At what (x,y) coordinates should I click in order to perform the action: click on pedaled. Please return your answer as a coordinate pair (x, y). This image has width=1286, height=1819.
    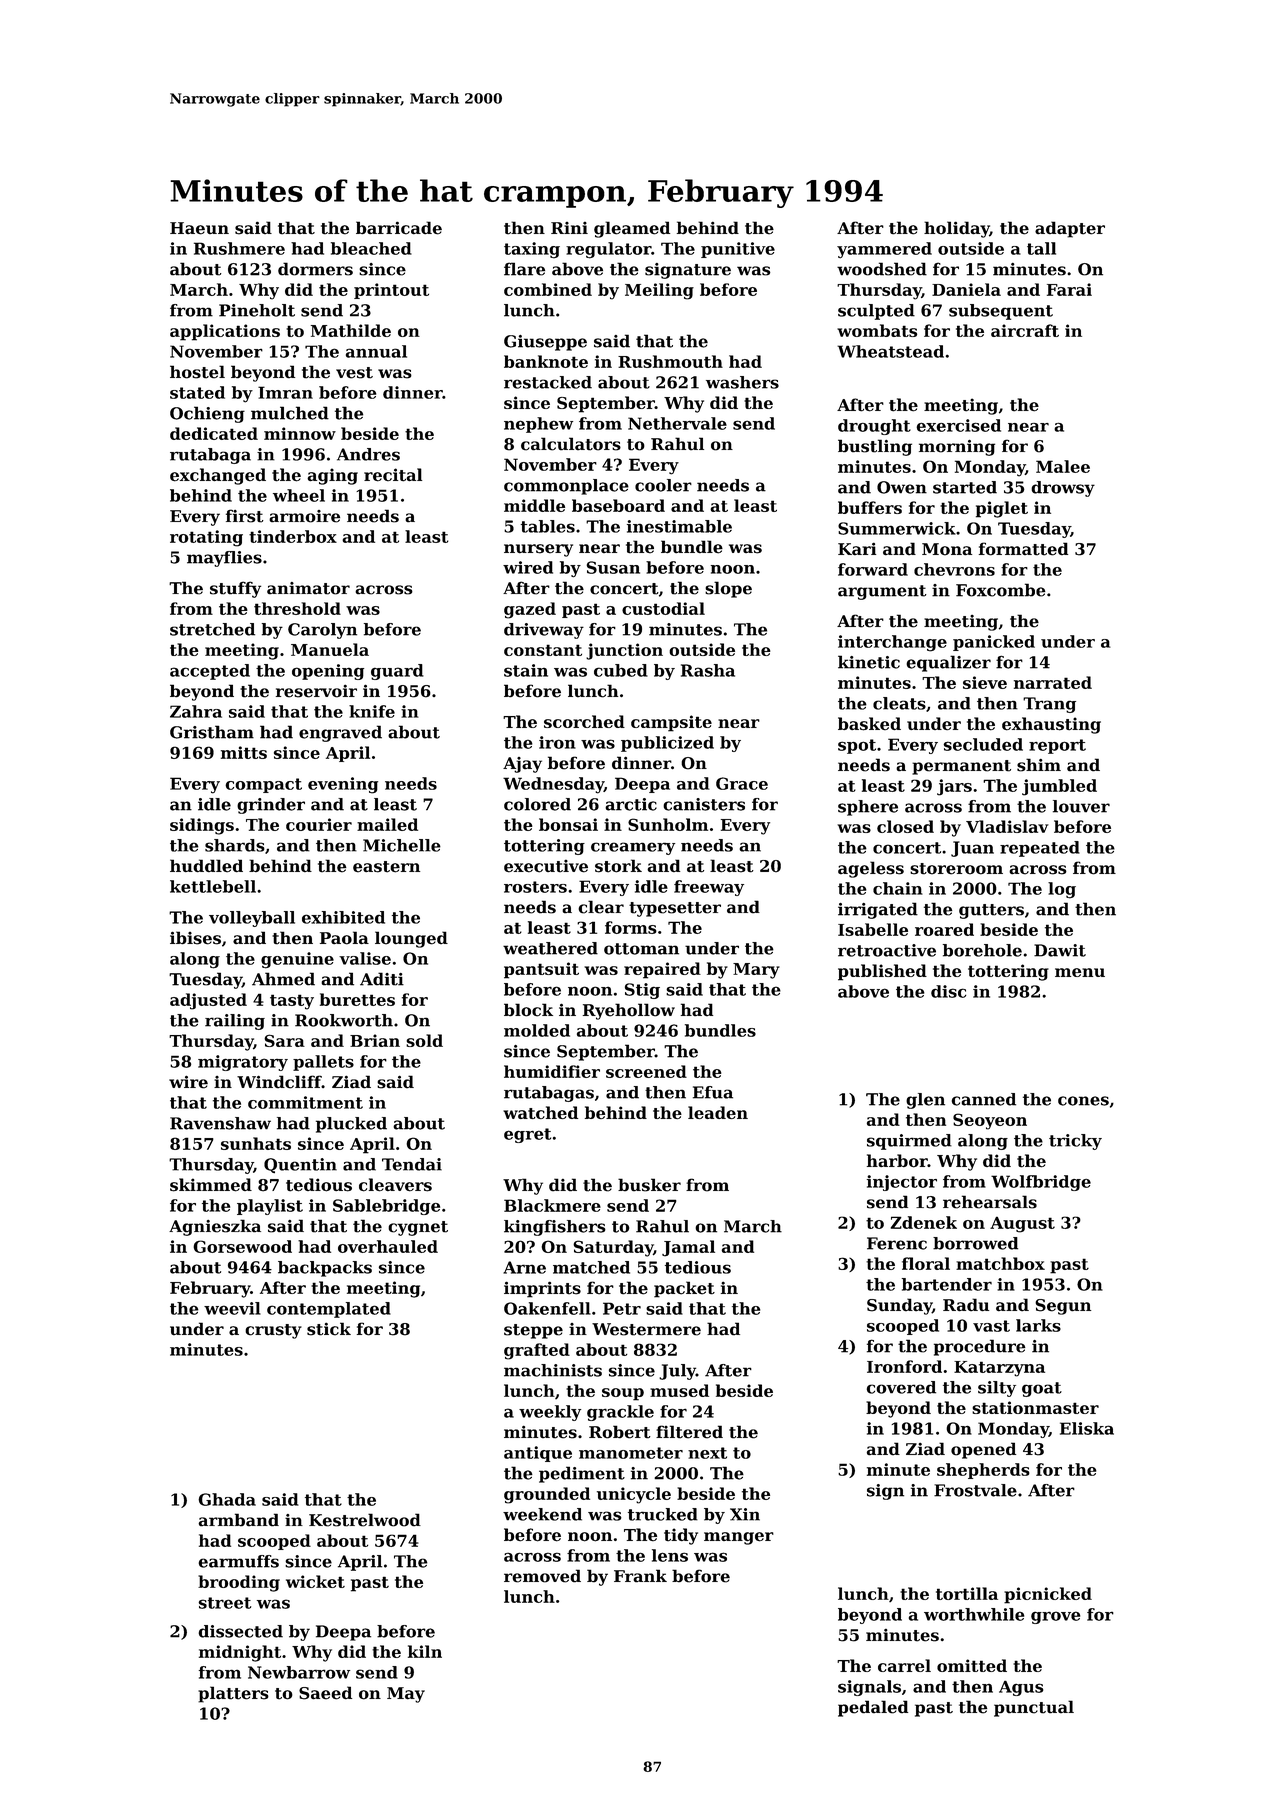
    Looking at the image, I should click on (873, 1708).
